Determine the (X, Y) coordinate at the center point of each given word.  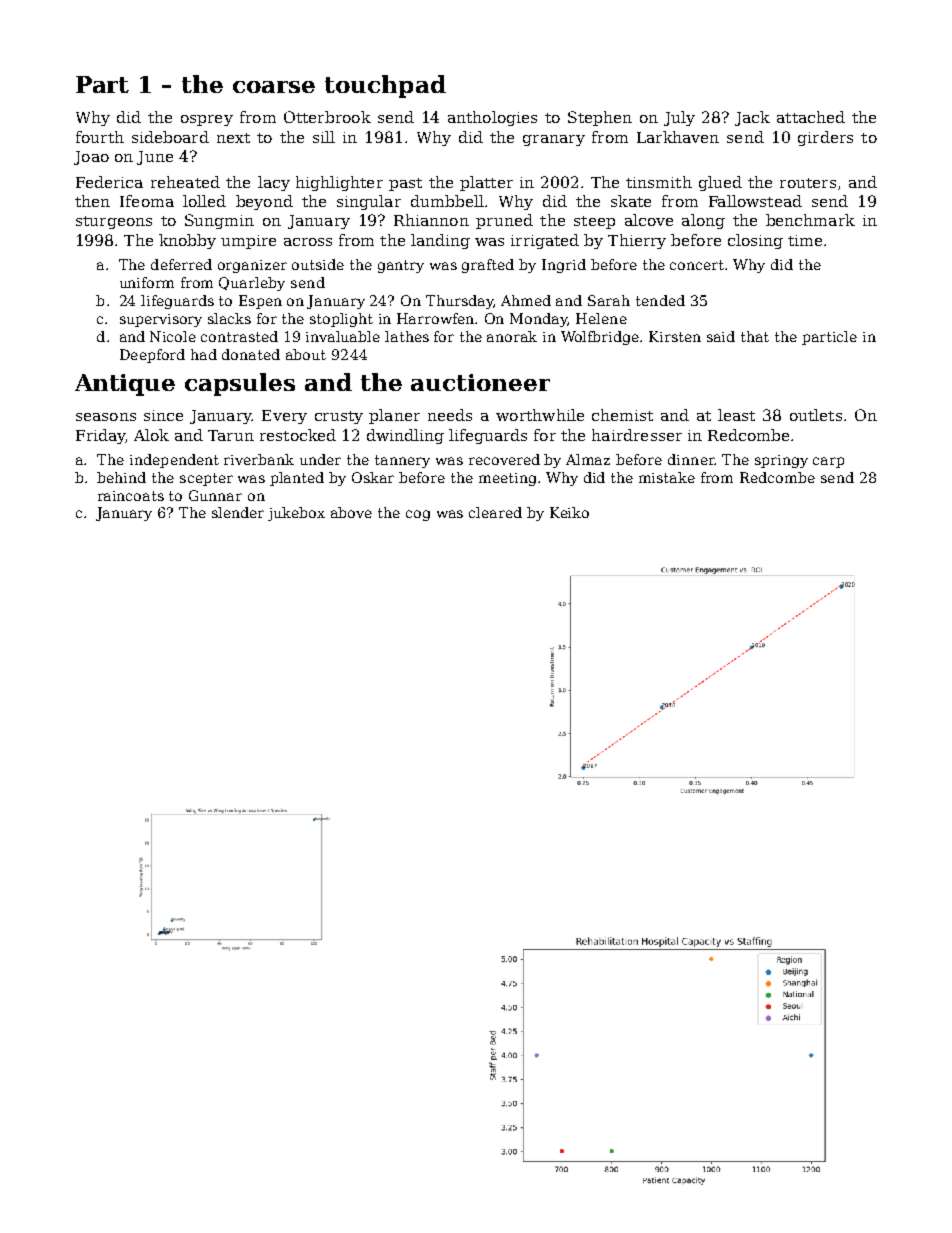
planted (297, 479)
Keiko (569, 512)
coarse (274, 87)
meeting (507, 479)
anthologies (492, 118)
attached (811, 117)
